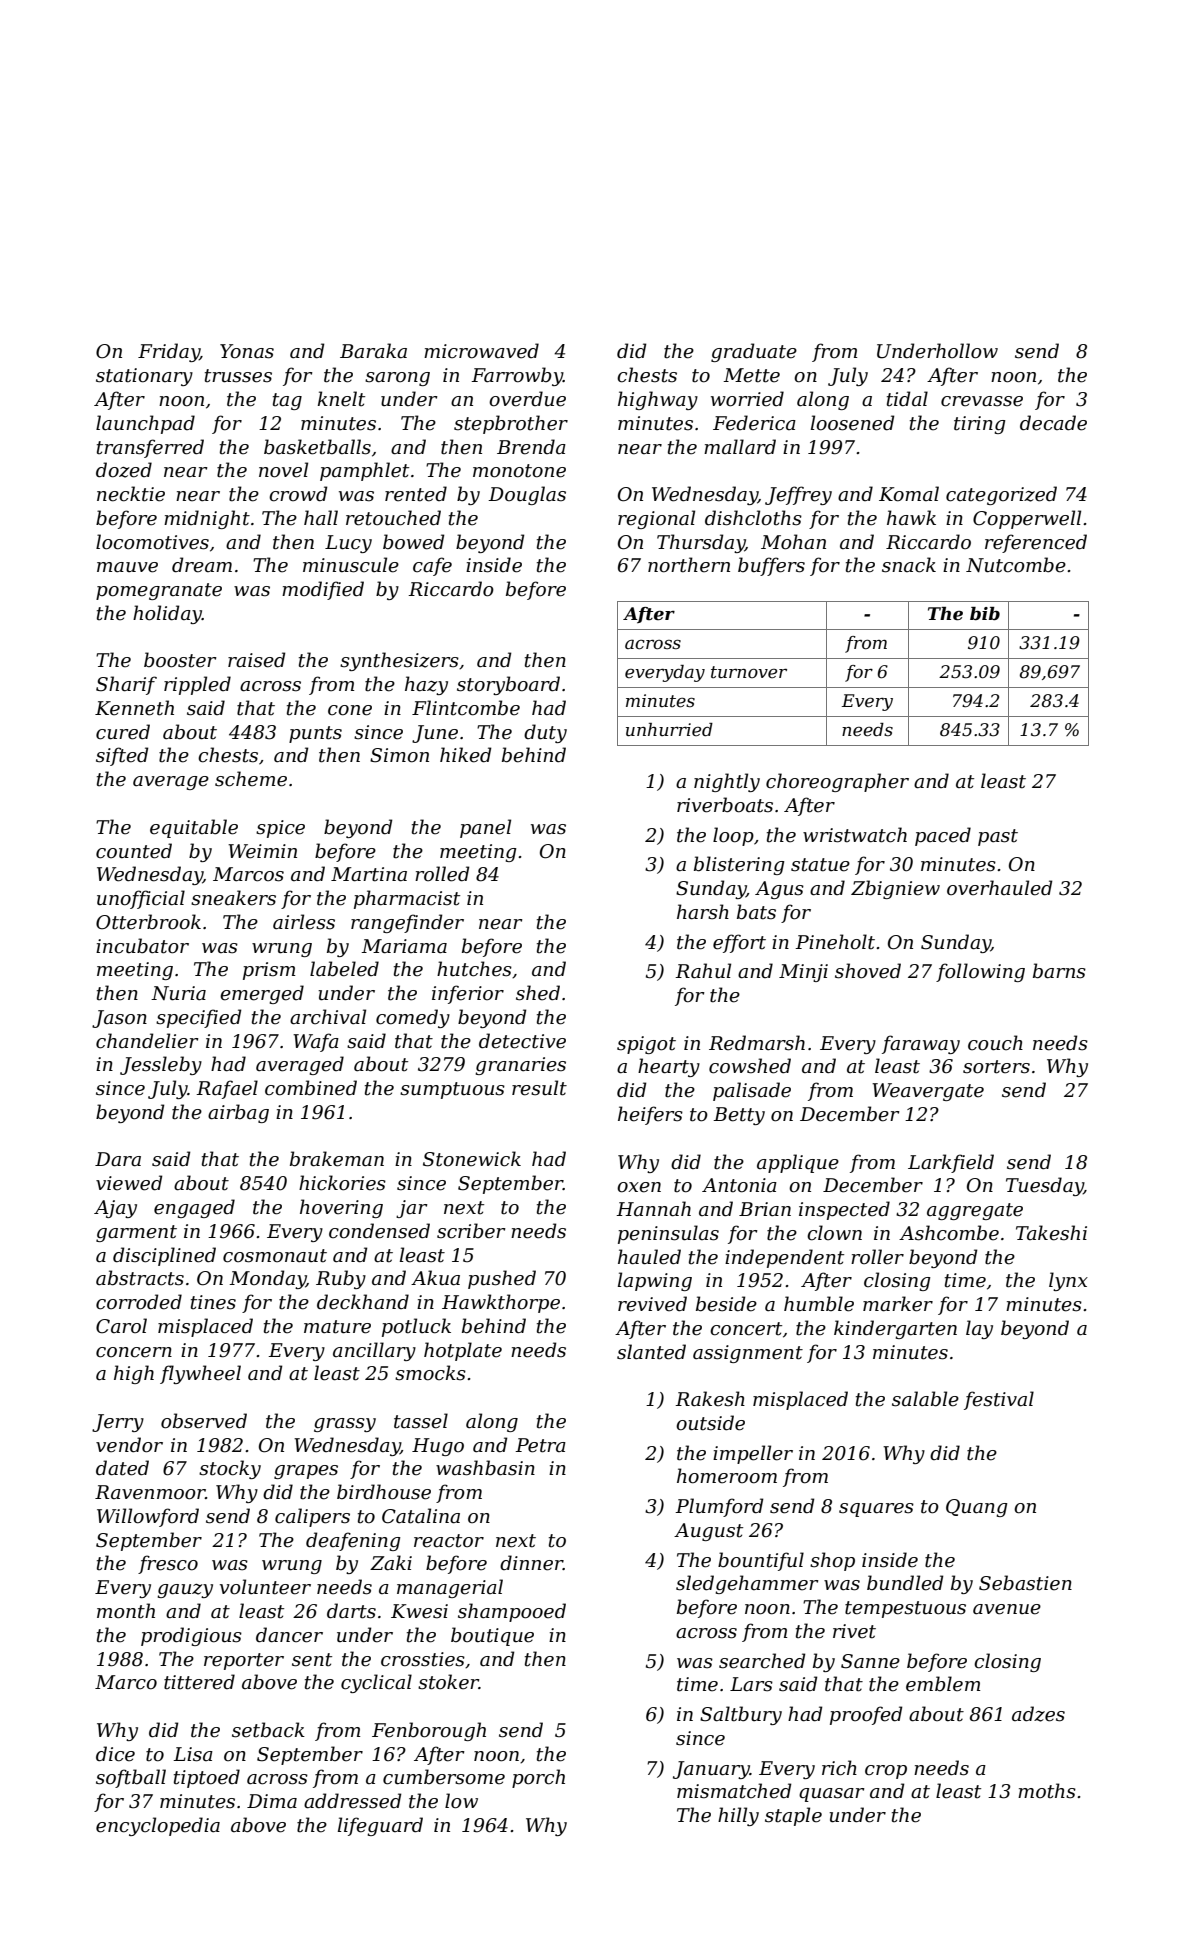 This image has width=1184, height=1950. I want to click on dinner, so click(531, 1563).
